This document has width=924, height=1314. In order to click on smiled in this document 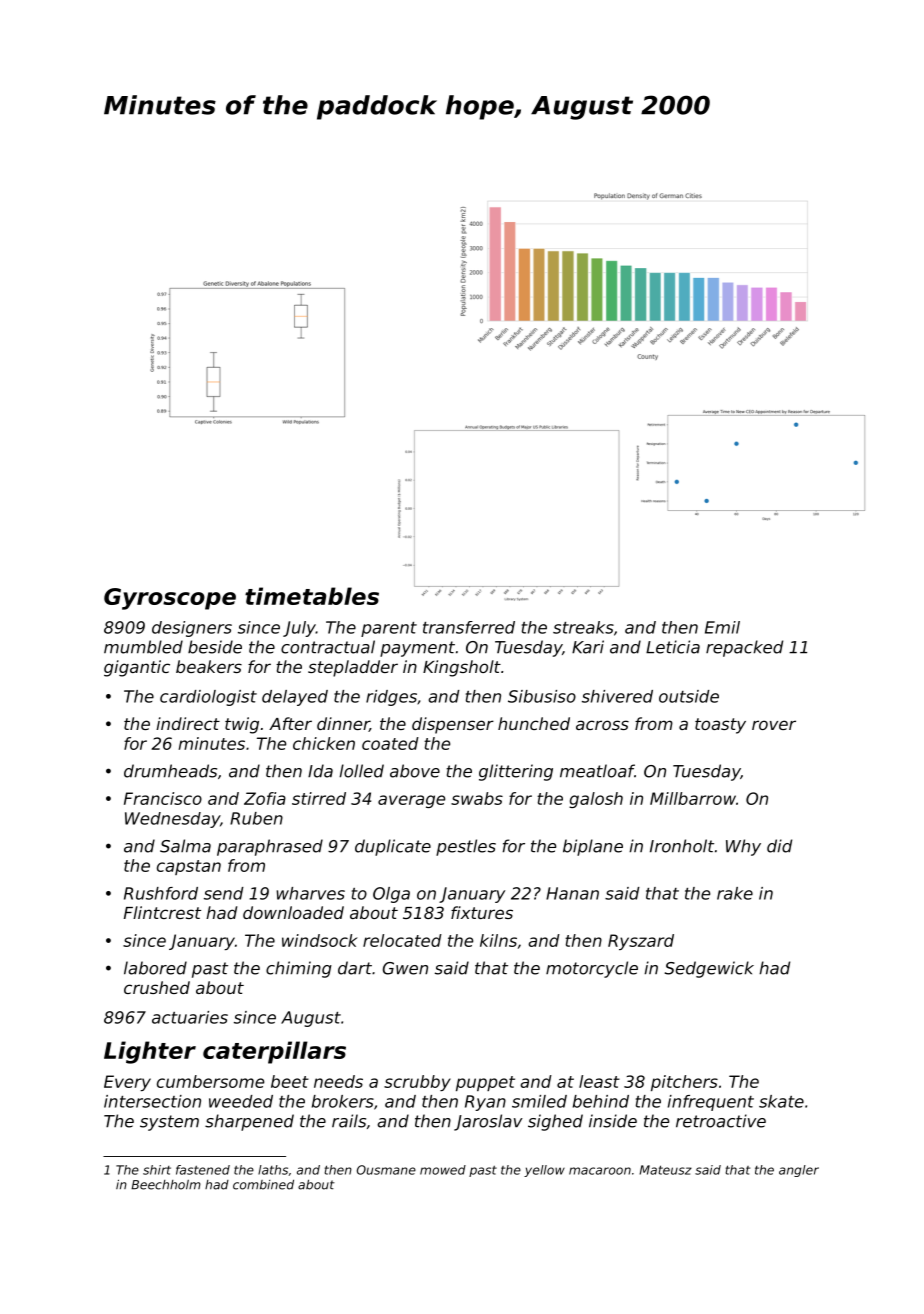, I will do `click(539, 1101)`.
